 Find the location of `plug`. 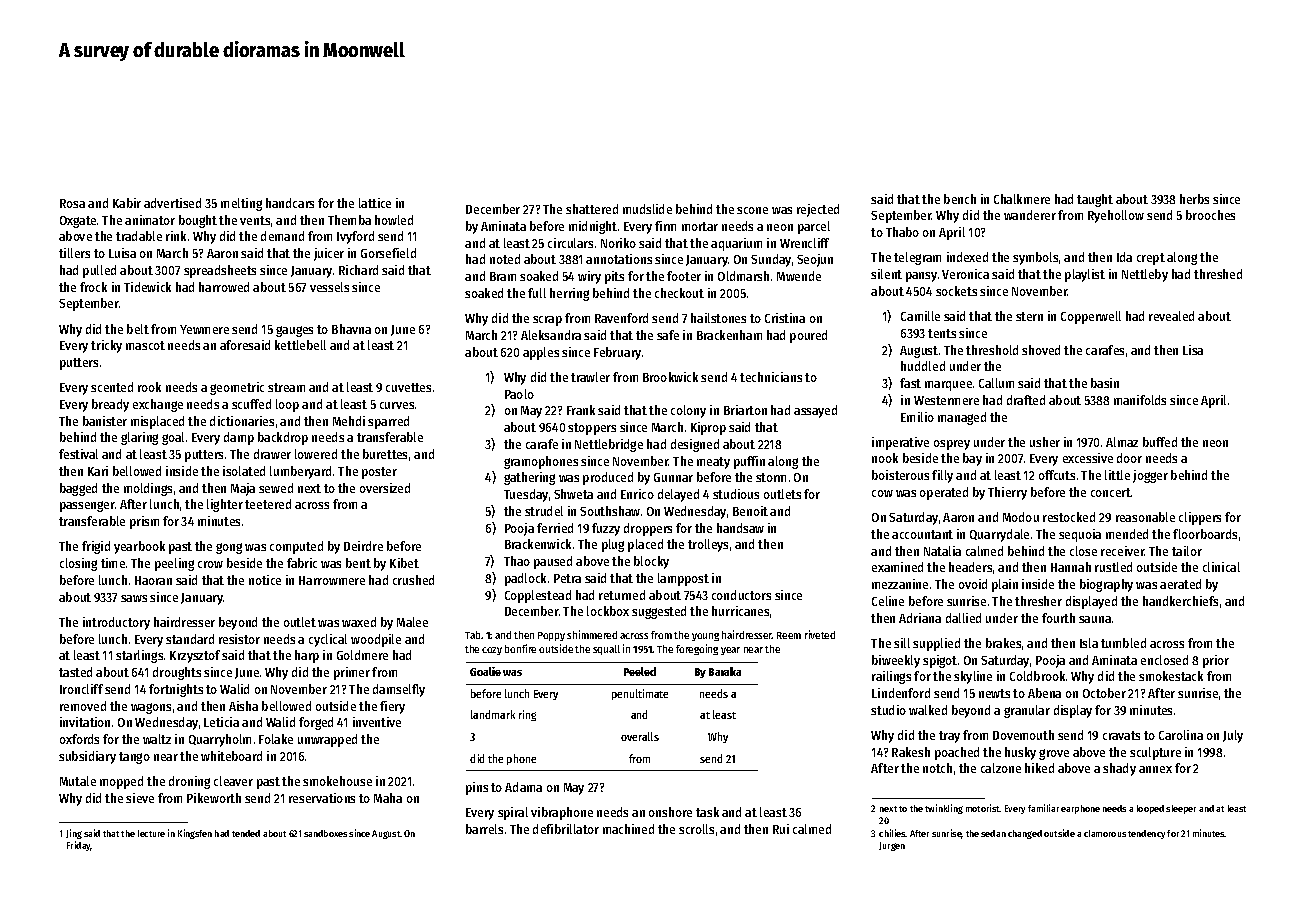

plug is located at coordinates (613, 545).
